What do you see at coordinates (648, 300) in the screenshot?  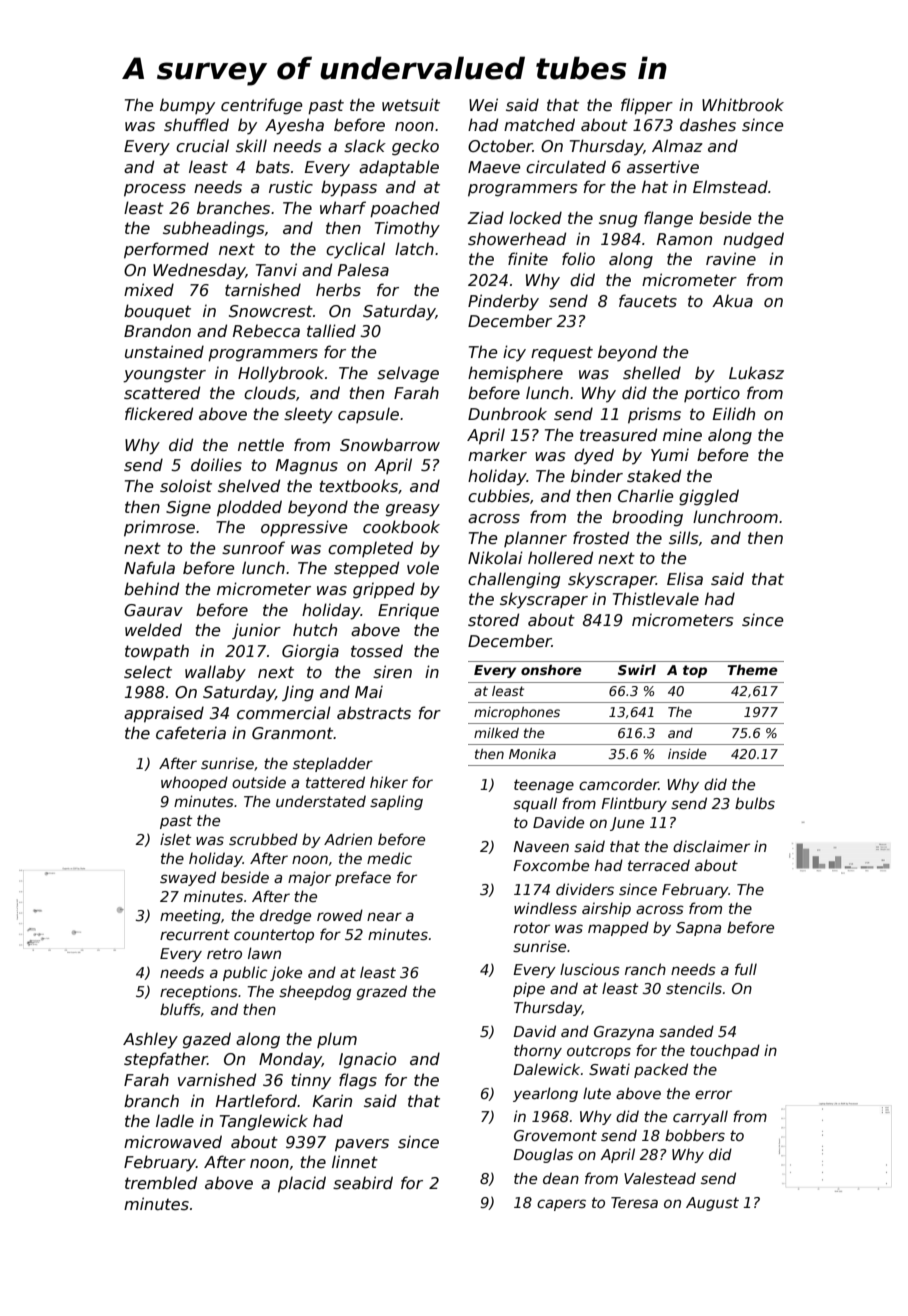 I see `faucets` at bounding box center [648, 300].
